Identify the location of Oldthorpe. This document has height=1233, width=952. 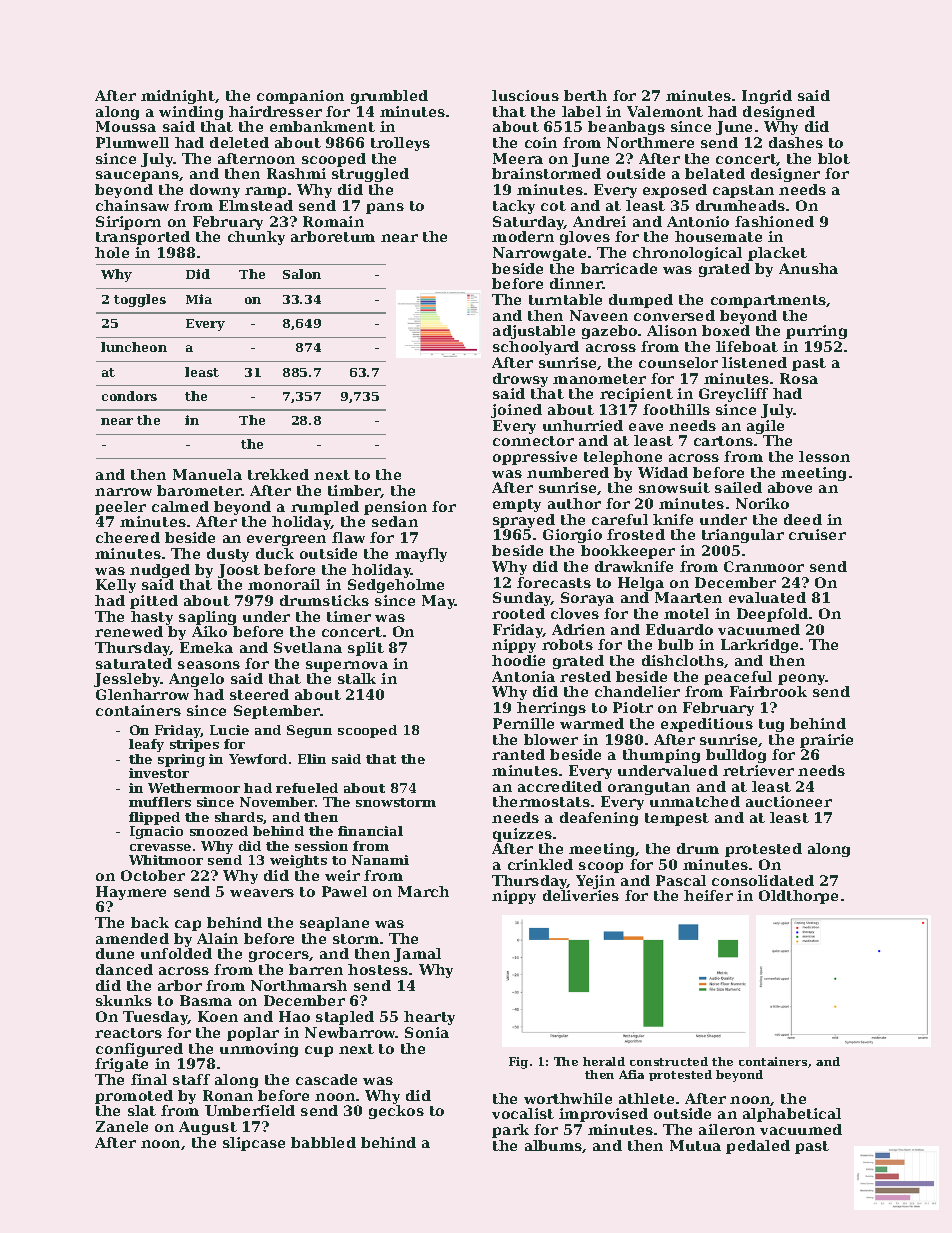
(798, 897).
